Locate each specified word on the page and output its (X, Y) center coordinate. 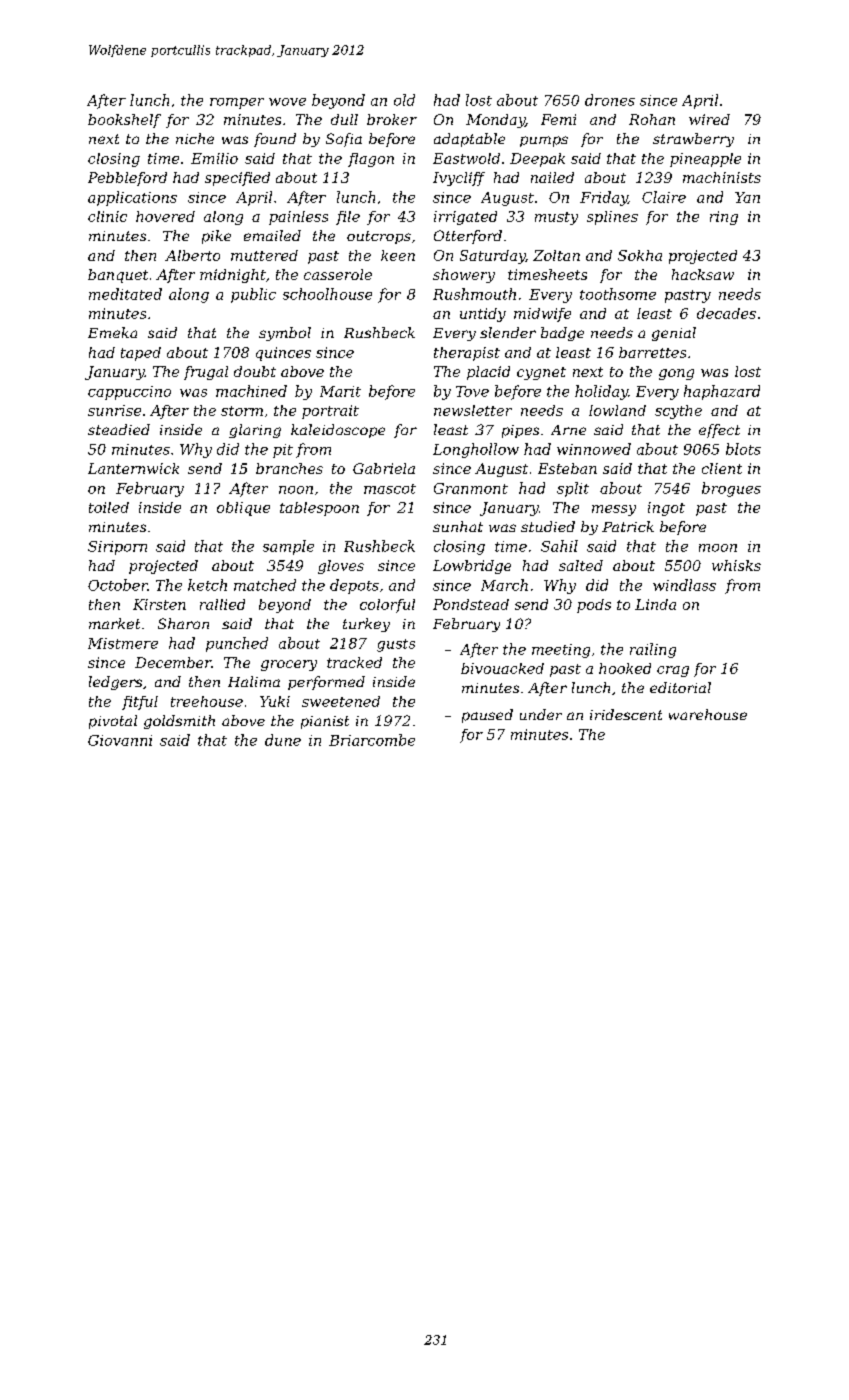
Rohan (652, 119)
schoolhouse (327, 294)
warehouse (708, 714)
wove (287, 102)
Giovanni (120, 740)
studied (548, 526)
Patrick (628, 526)
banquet (118, 276)
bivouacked (502, 668)
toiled (109, 507)
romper (237, 103)
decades (726, 313)
